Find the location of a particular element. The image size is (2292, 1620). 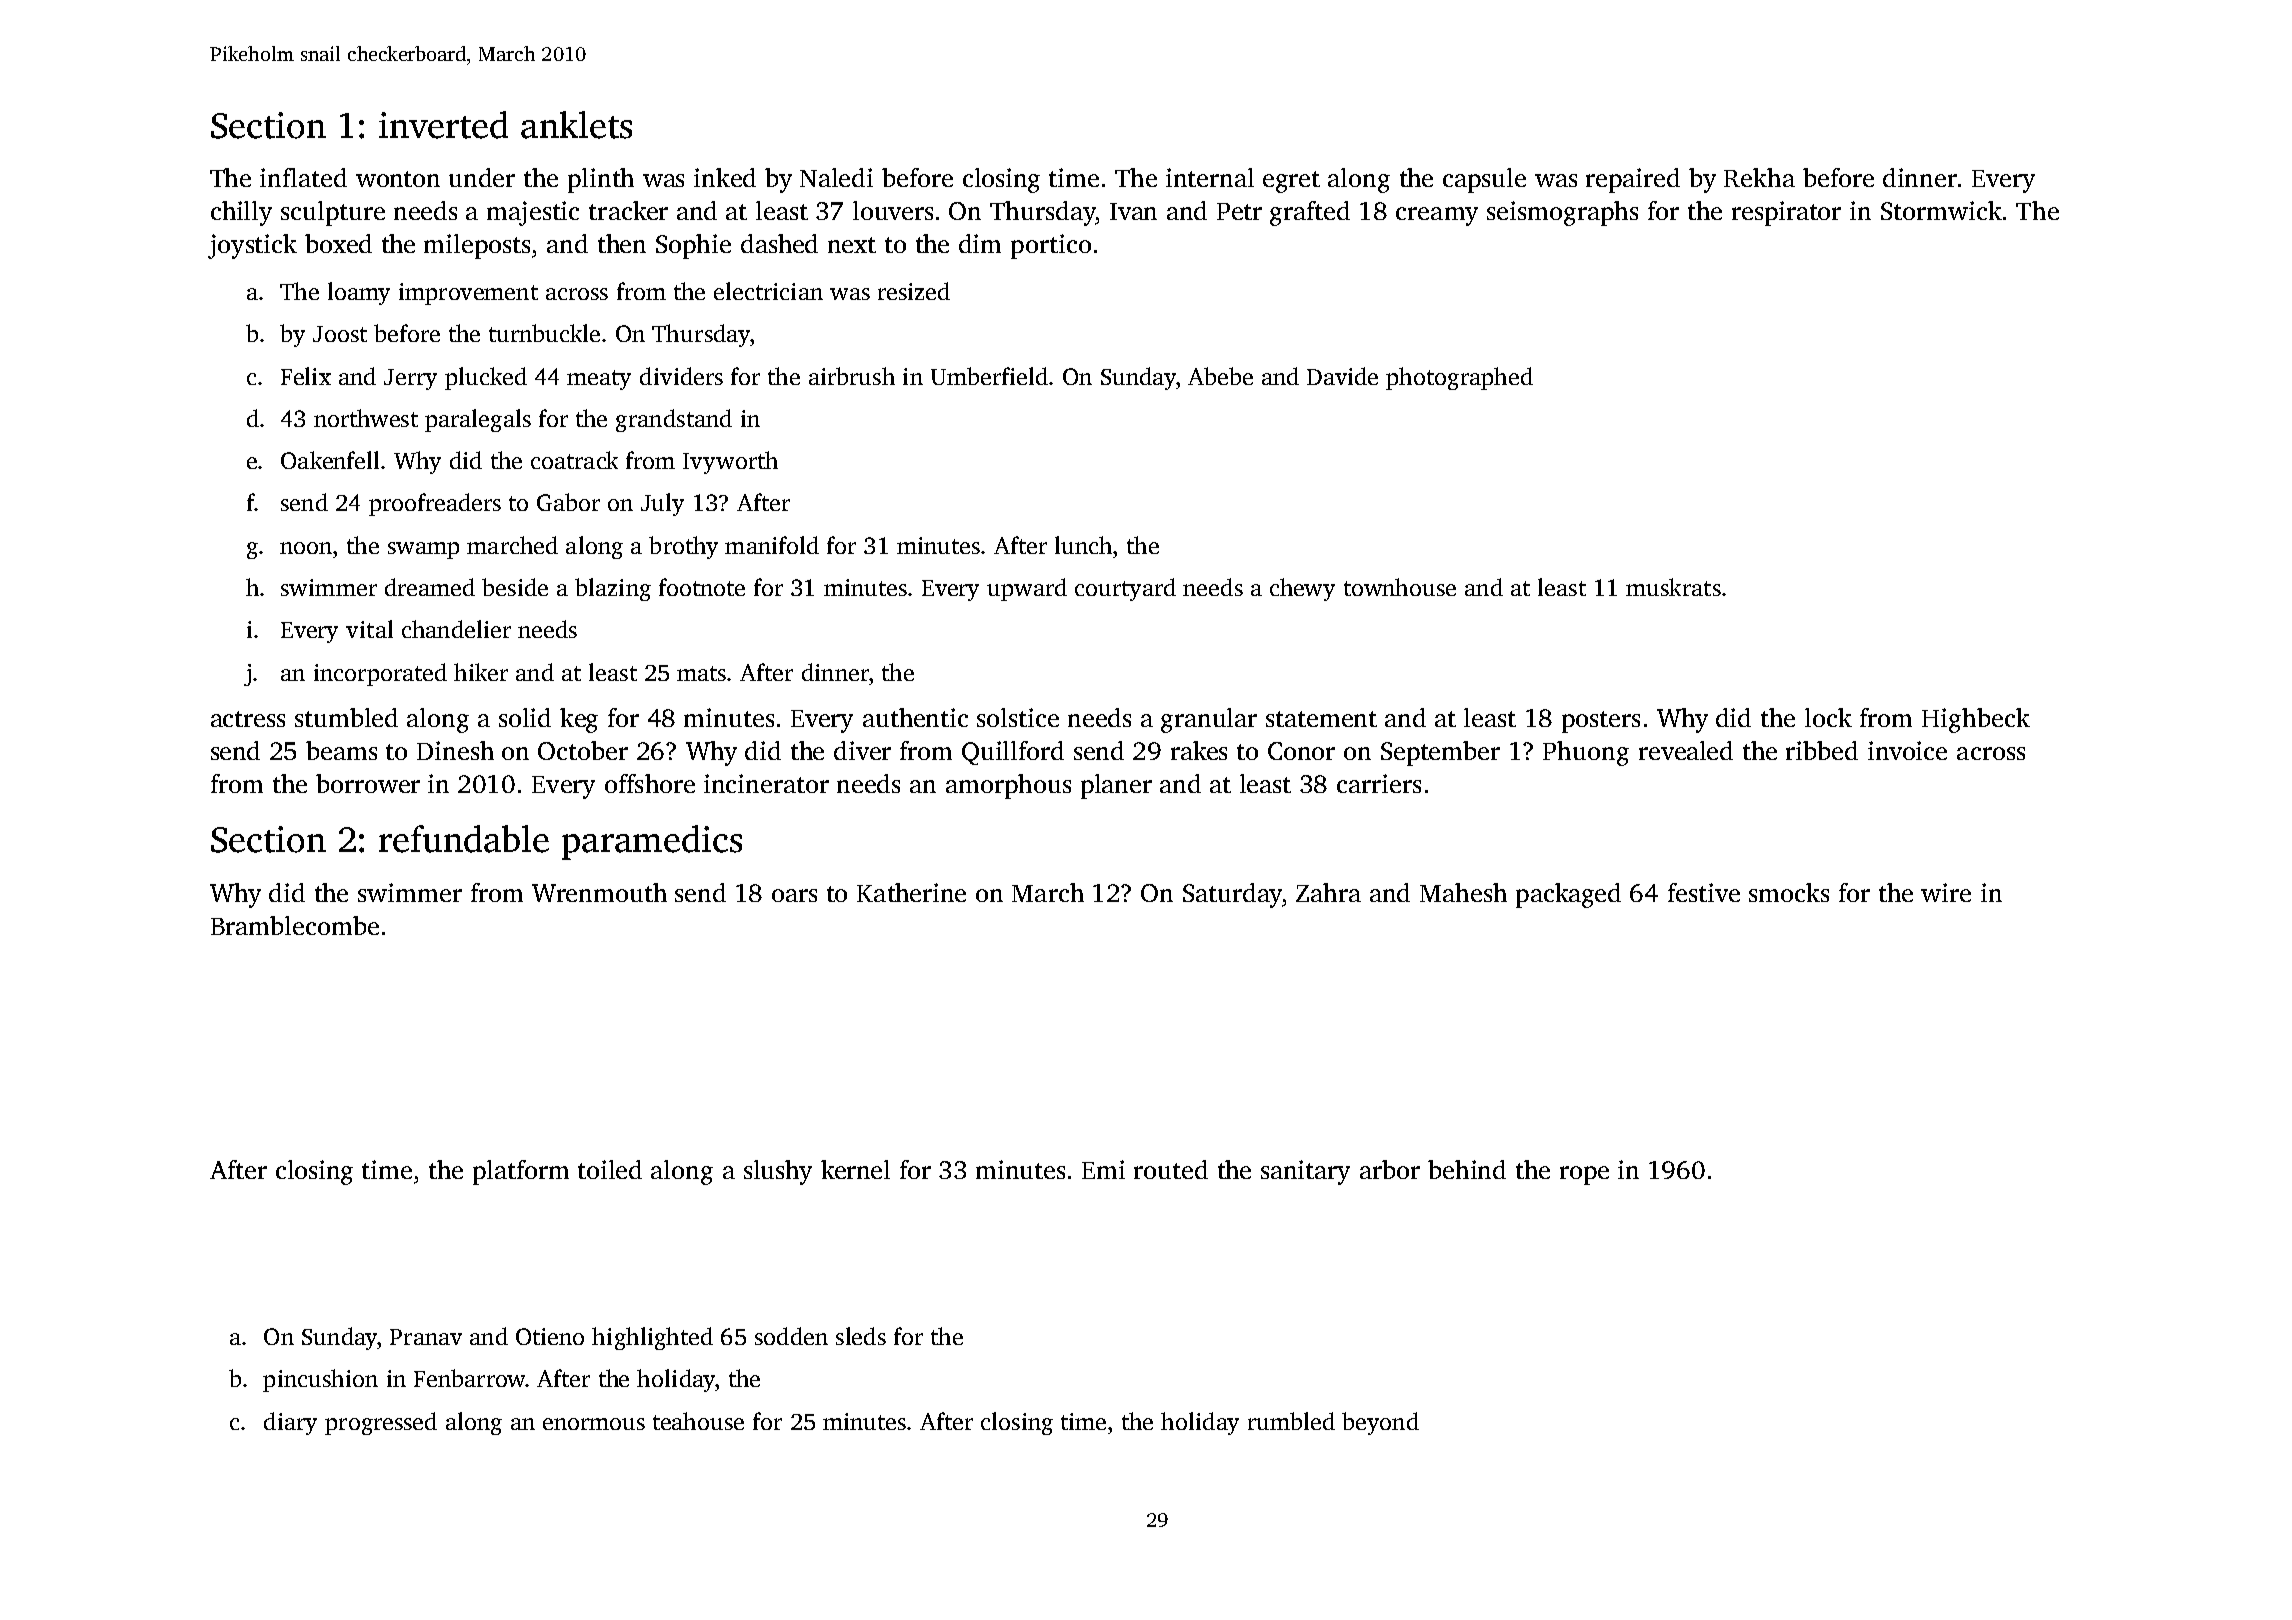

invoice is located at coordinates (1907, 750).
